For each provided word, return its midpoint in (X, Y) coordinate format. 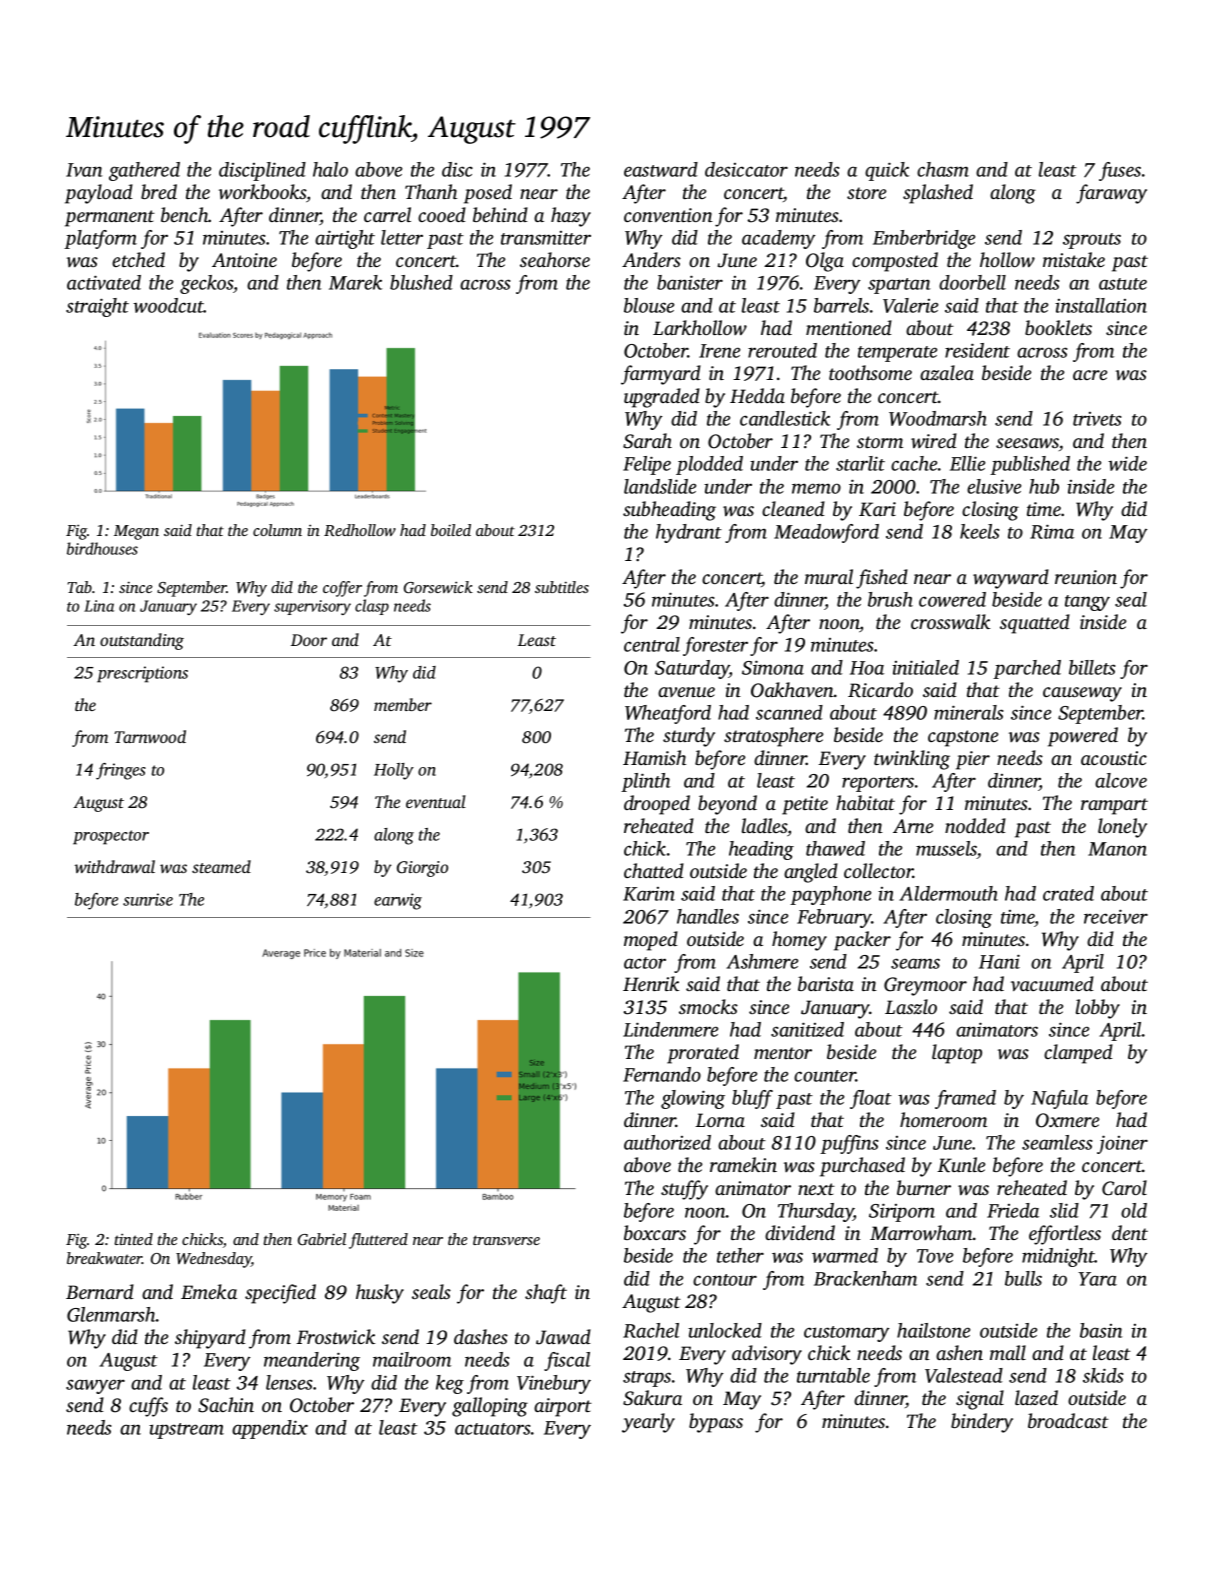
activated (104, 282)
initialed (925, 667)
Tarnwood (150, 736)
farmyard (661, 375)
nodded (975, 825)
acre (1090, 375)
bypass (716, 1423)
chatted (654, 870)
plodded (709, 465)
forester (715, 646)
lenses (289, 1382)
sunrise (148, 899)
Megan (136, 532)
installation (1101, 305)
